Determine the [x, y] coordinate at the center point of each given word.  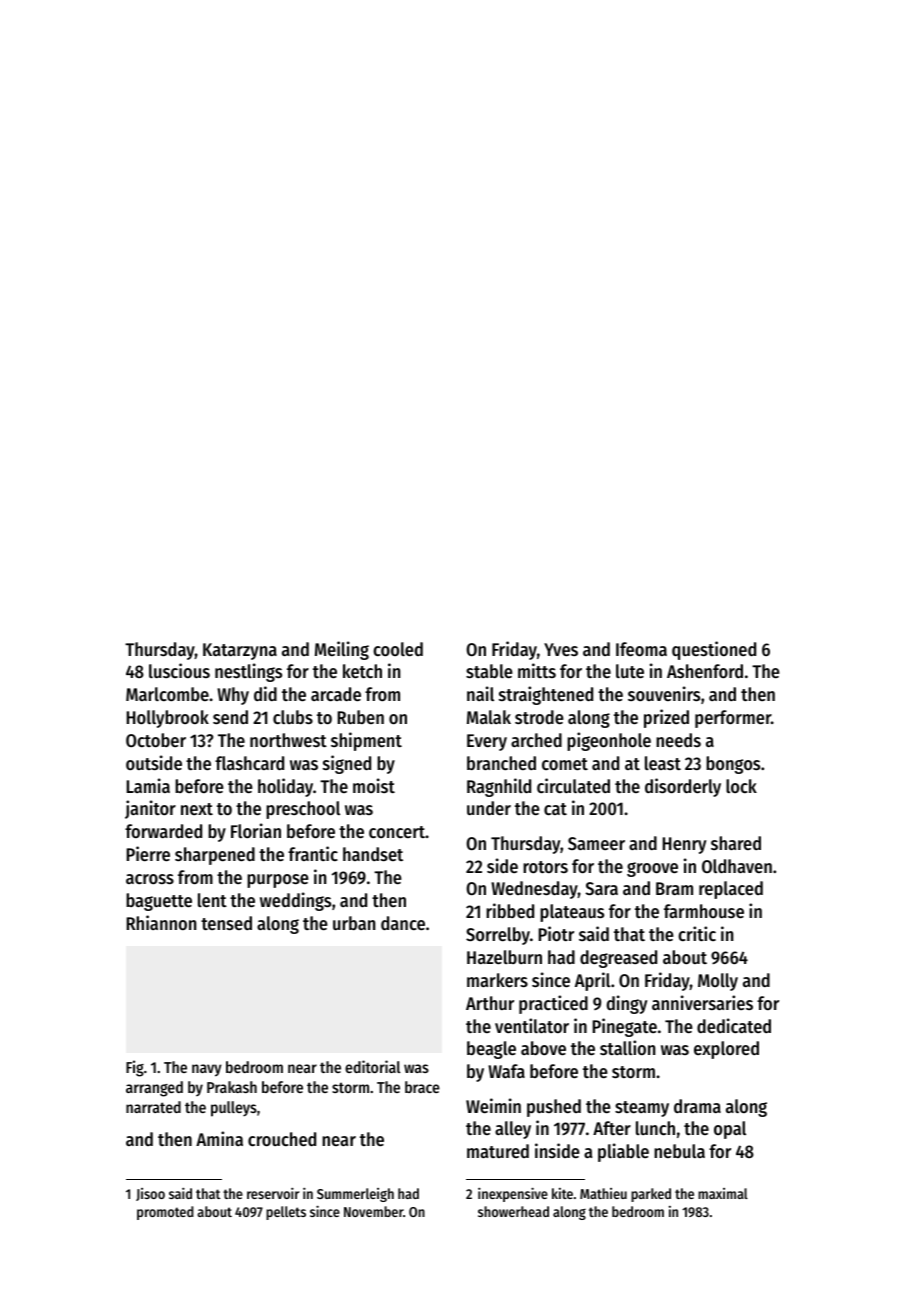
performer [733, 719]
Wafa [506, 1071]
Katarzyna [240, 651]
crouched [282, 1139]
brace [422, 1087]
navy [207, 1070]
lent [212, 900]
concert [397, 832]
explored [726, 1050]
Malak [489, 717]
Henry [684, 845]
